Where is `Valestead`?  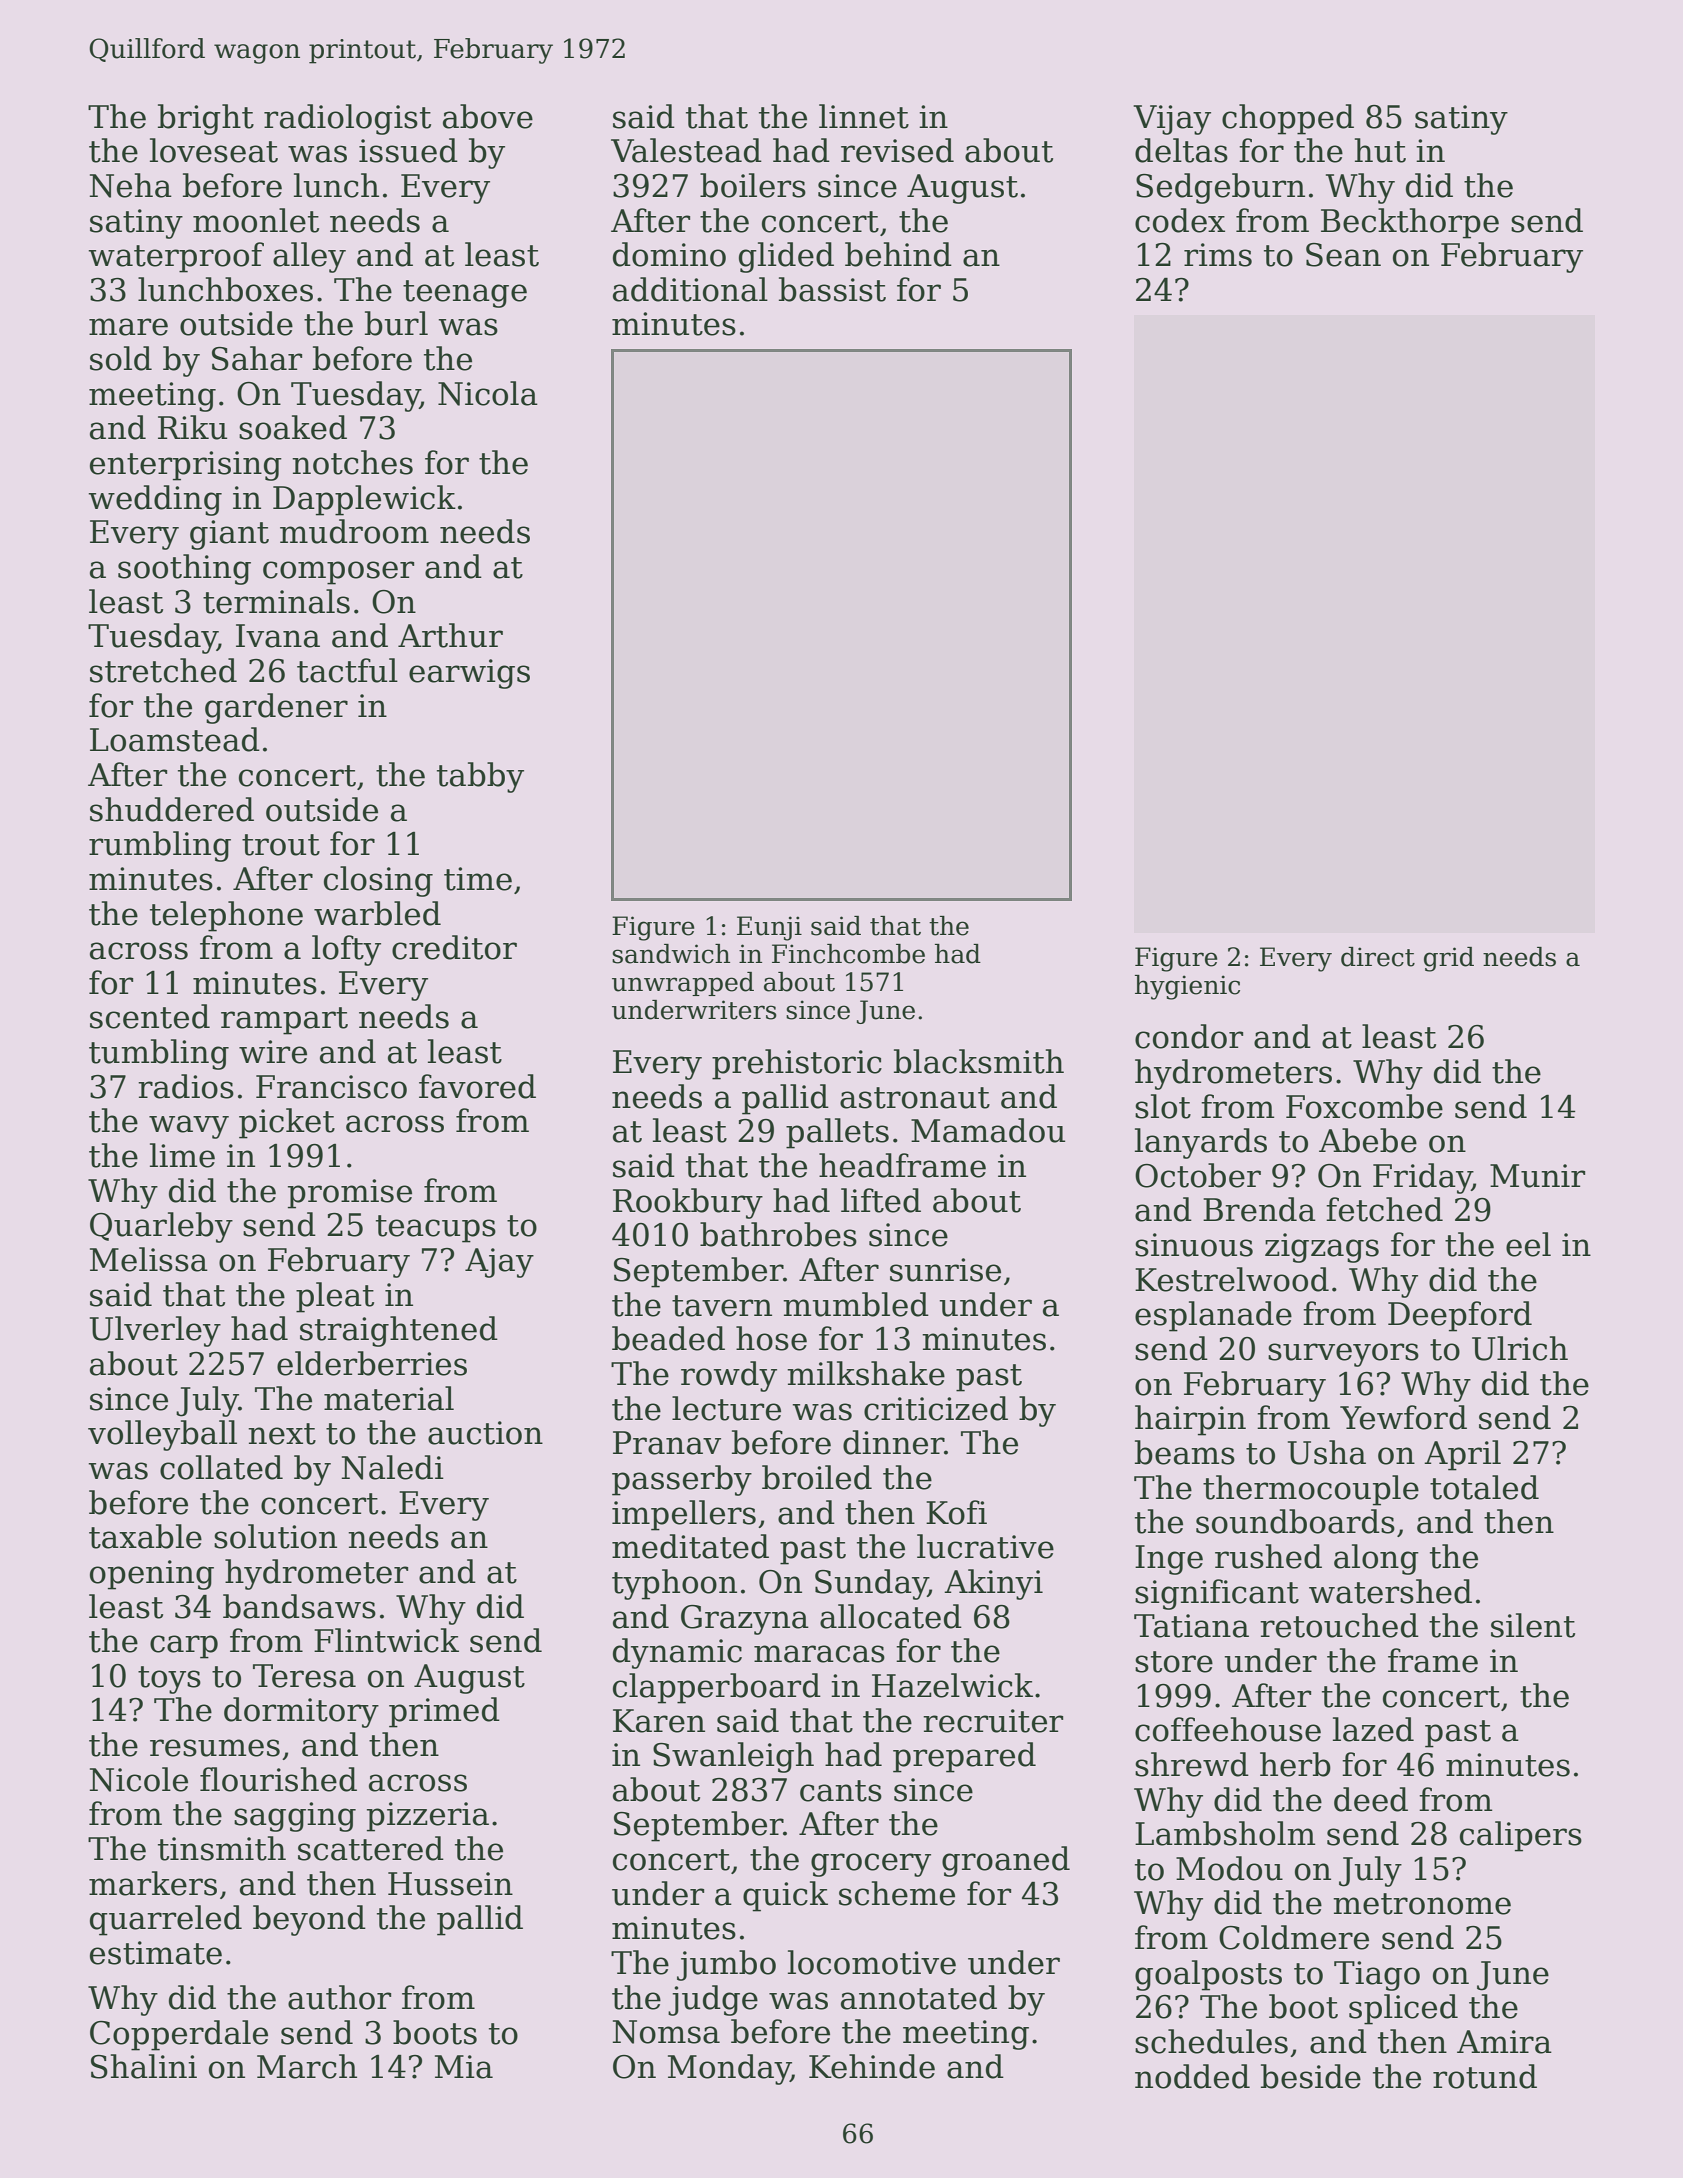
Valestead is located at coordinates (686, 150).
